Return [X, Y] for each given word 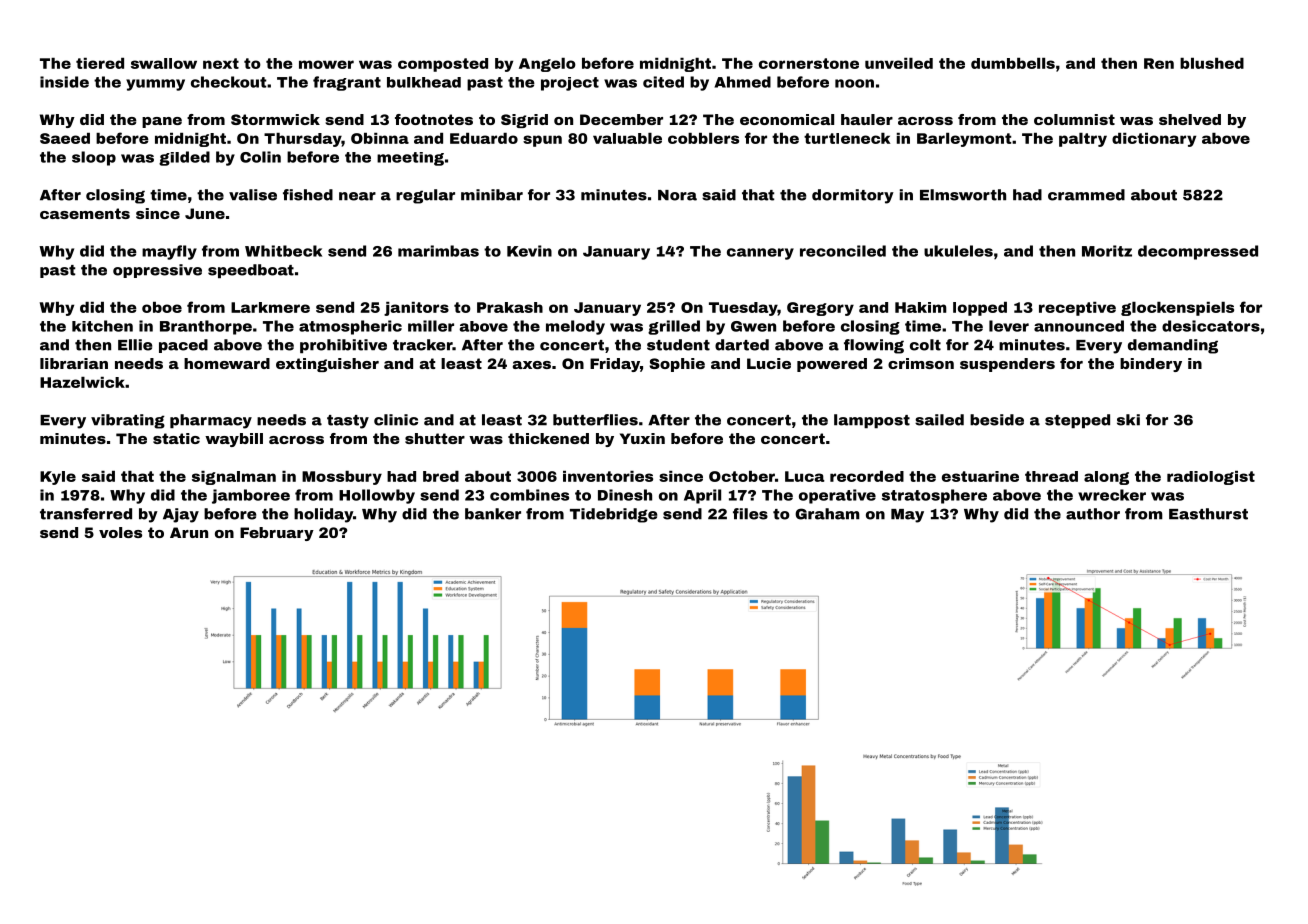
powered [832, 365]
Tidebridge [613, 515]
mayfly [169, 252]
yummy [155, 85]
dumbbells [1013, 63]
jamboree [251, 496]
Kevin [529, 251]
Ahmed [742, 82]
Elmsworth [963, 195]
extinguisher [327, 365]
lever [1009, 326]
